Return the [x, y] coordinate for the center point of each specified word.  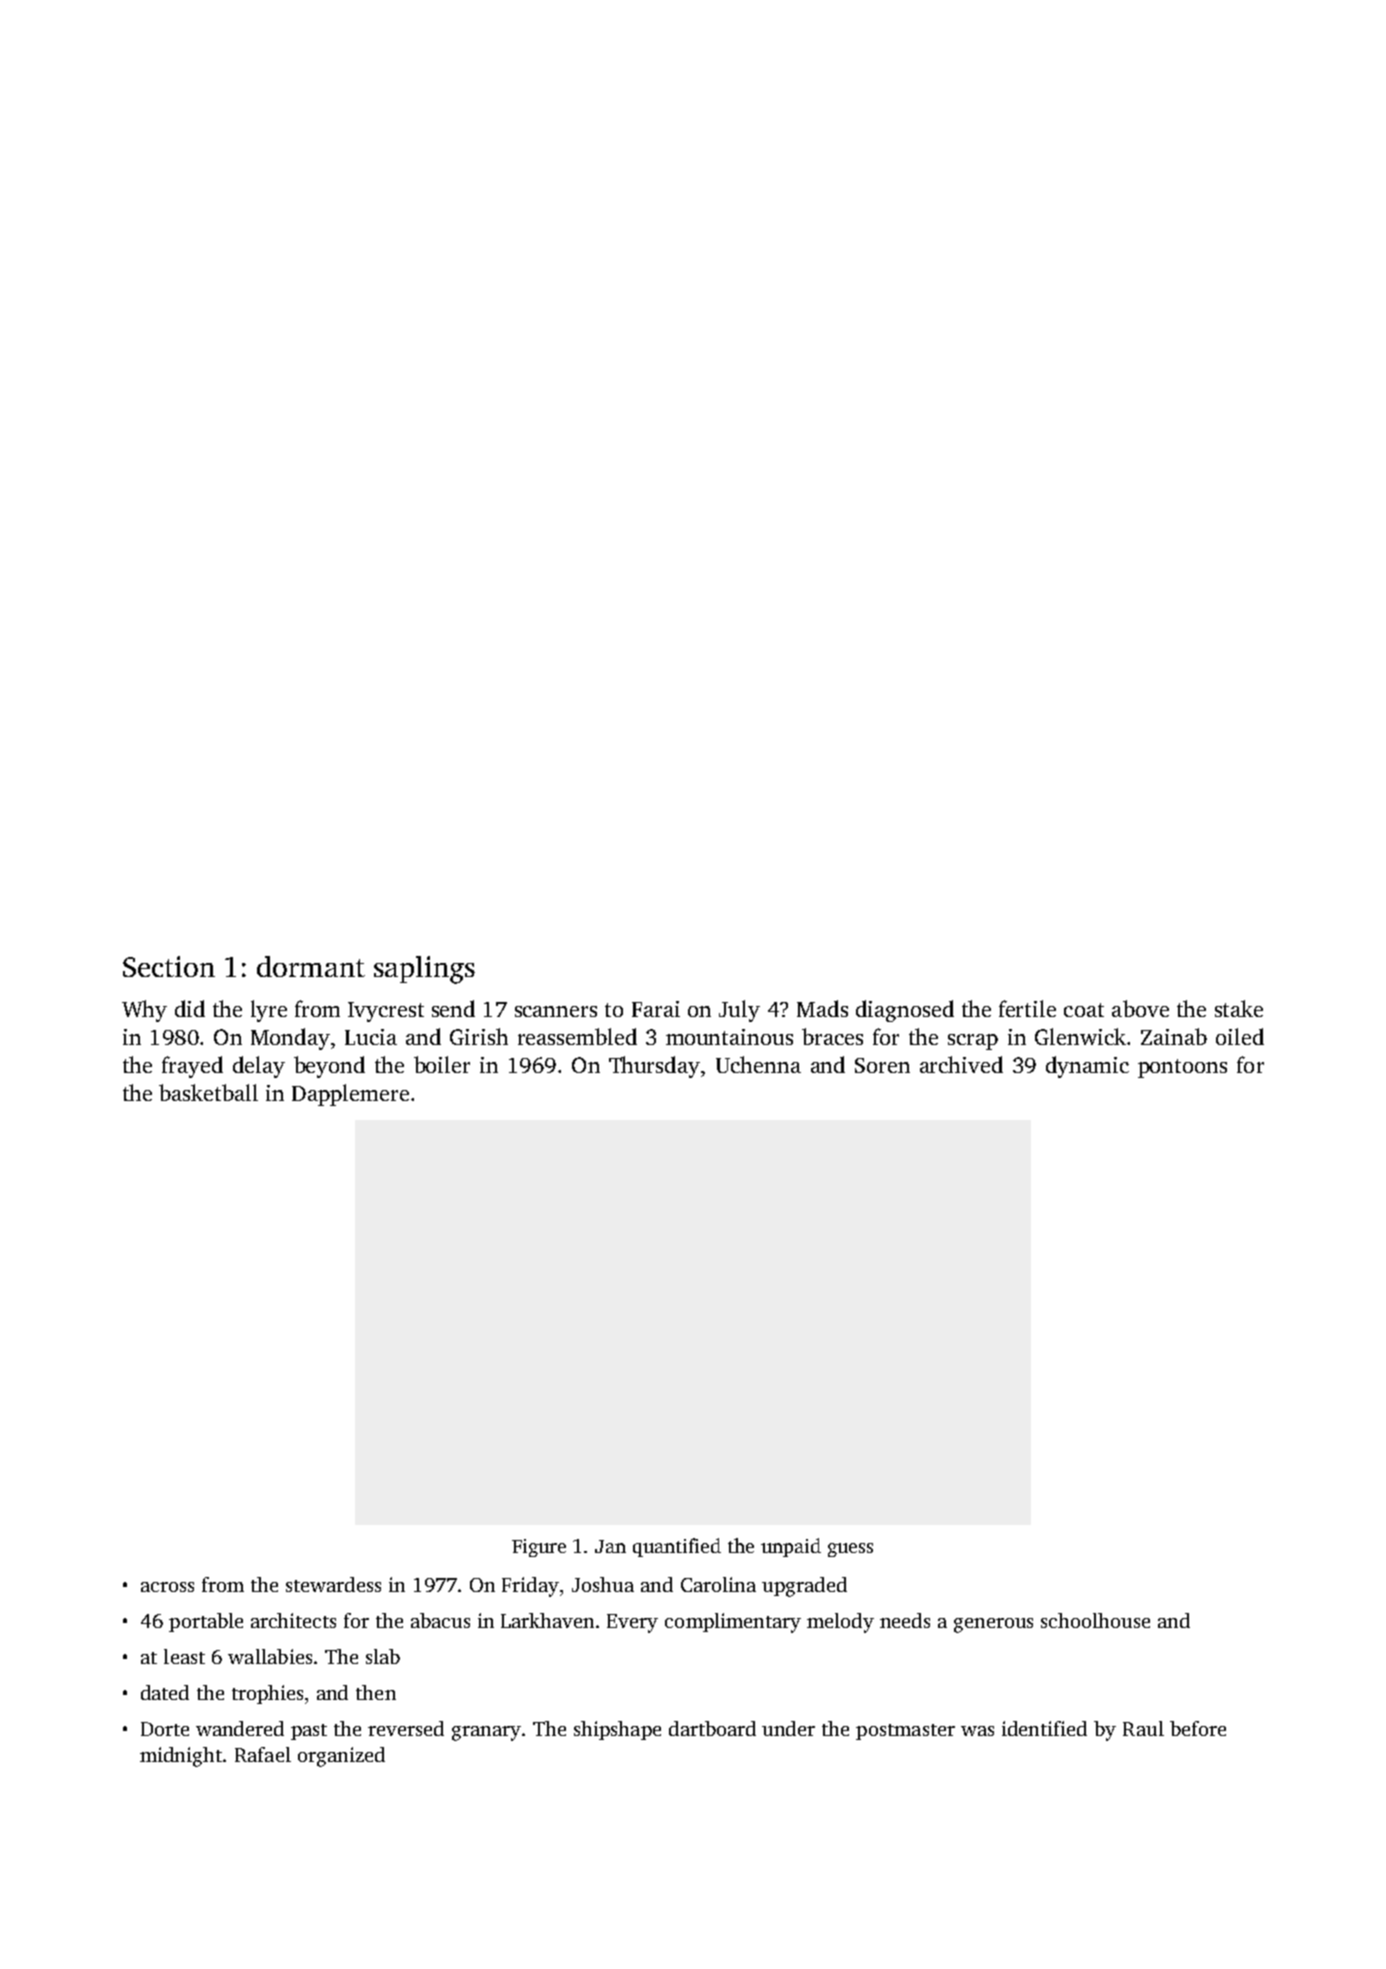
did [190, 1008]
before [1198, 1728]
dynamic [1087, 1067]
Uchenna [758, 1064]
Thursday [654, 1067]
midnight [181, 1757]
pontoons [1182, 1068]
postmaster [905, 1732]
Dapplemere [350, 1095]
